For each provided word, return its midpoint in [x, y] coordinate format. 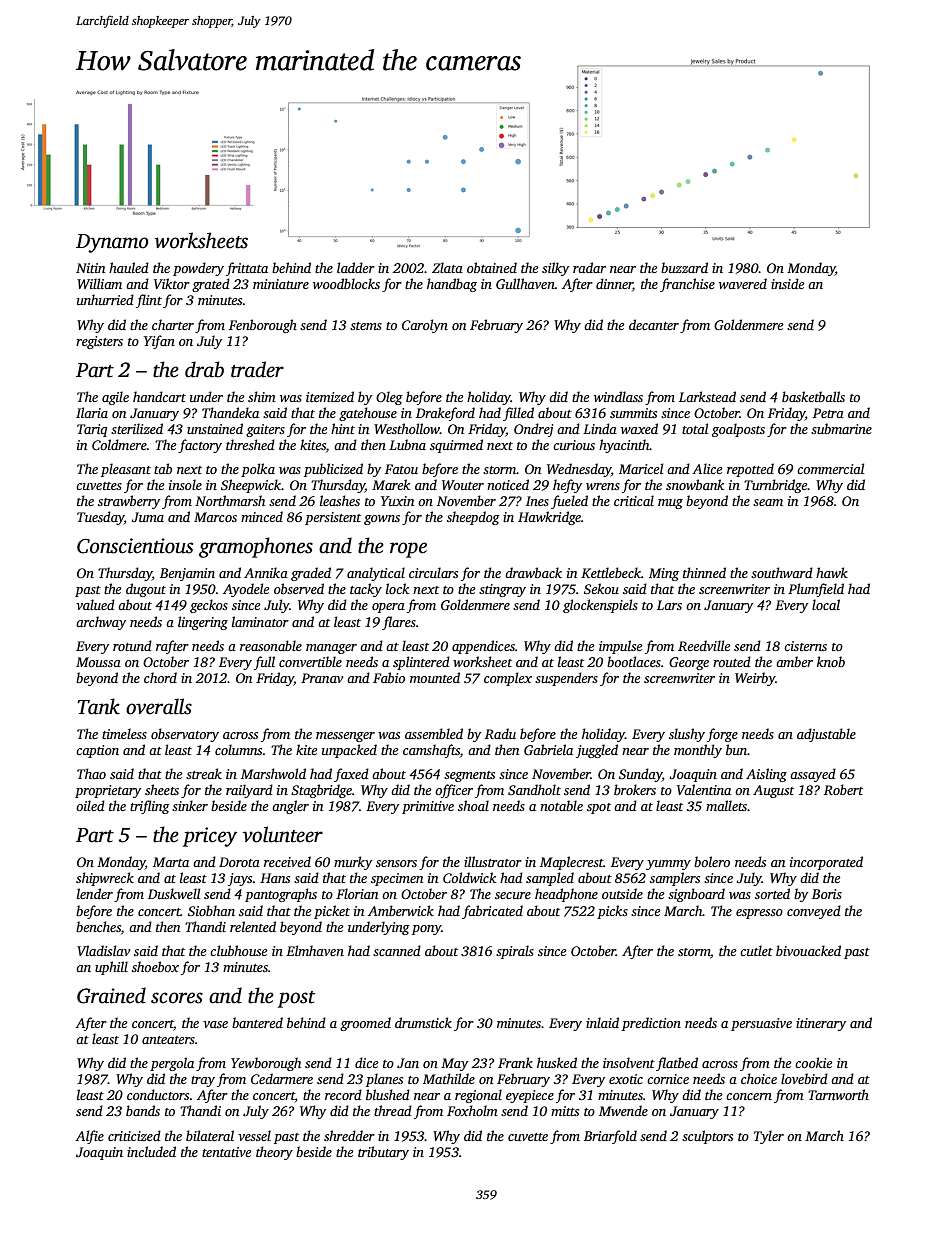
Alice [707, 468]
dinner [614, 285]
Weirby [755, 679]
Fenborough [263, 326]
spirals [515, 952]
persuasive [761, 1024]
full [264, 663]
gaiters [265, 430]
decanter [654, 324]
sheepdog [473, 518]
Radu [500, 733]
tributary [383, 1153]
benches [98, 926]
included [151, 1151]
